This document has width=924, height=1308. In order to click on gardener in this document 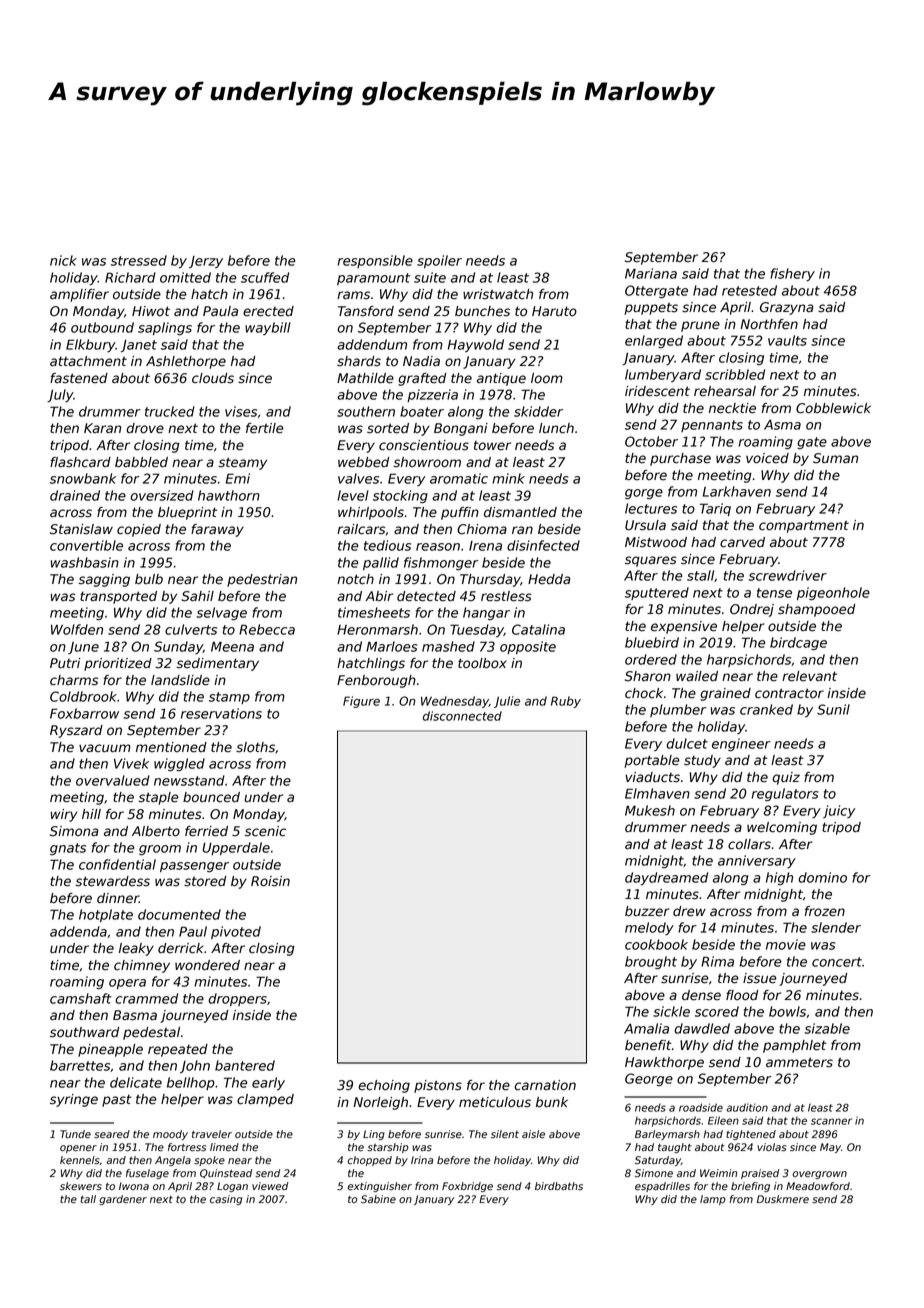, I will do `click(123, 1200)`.
